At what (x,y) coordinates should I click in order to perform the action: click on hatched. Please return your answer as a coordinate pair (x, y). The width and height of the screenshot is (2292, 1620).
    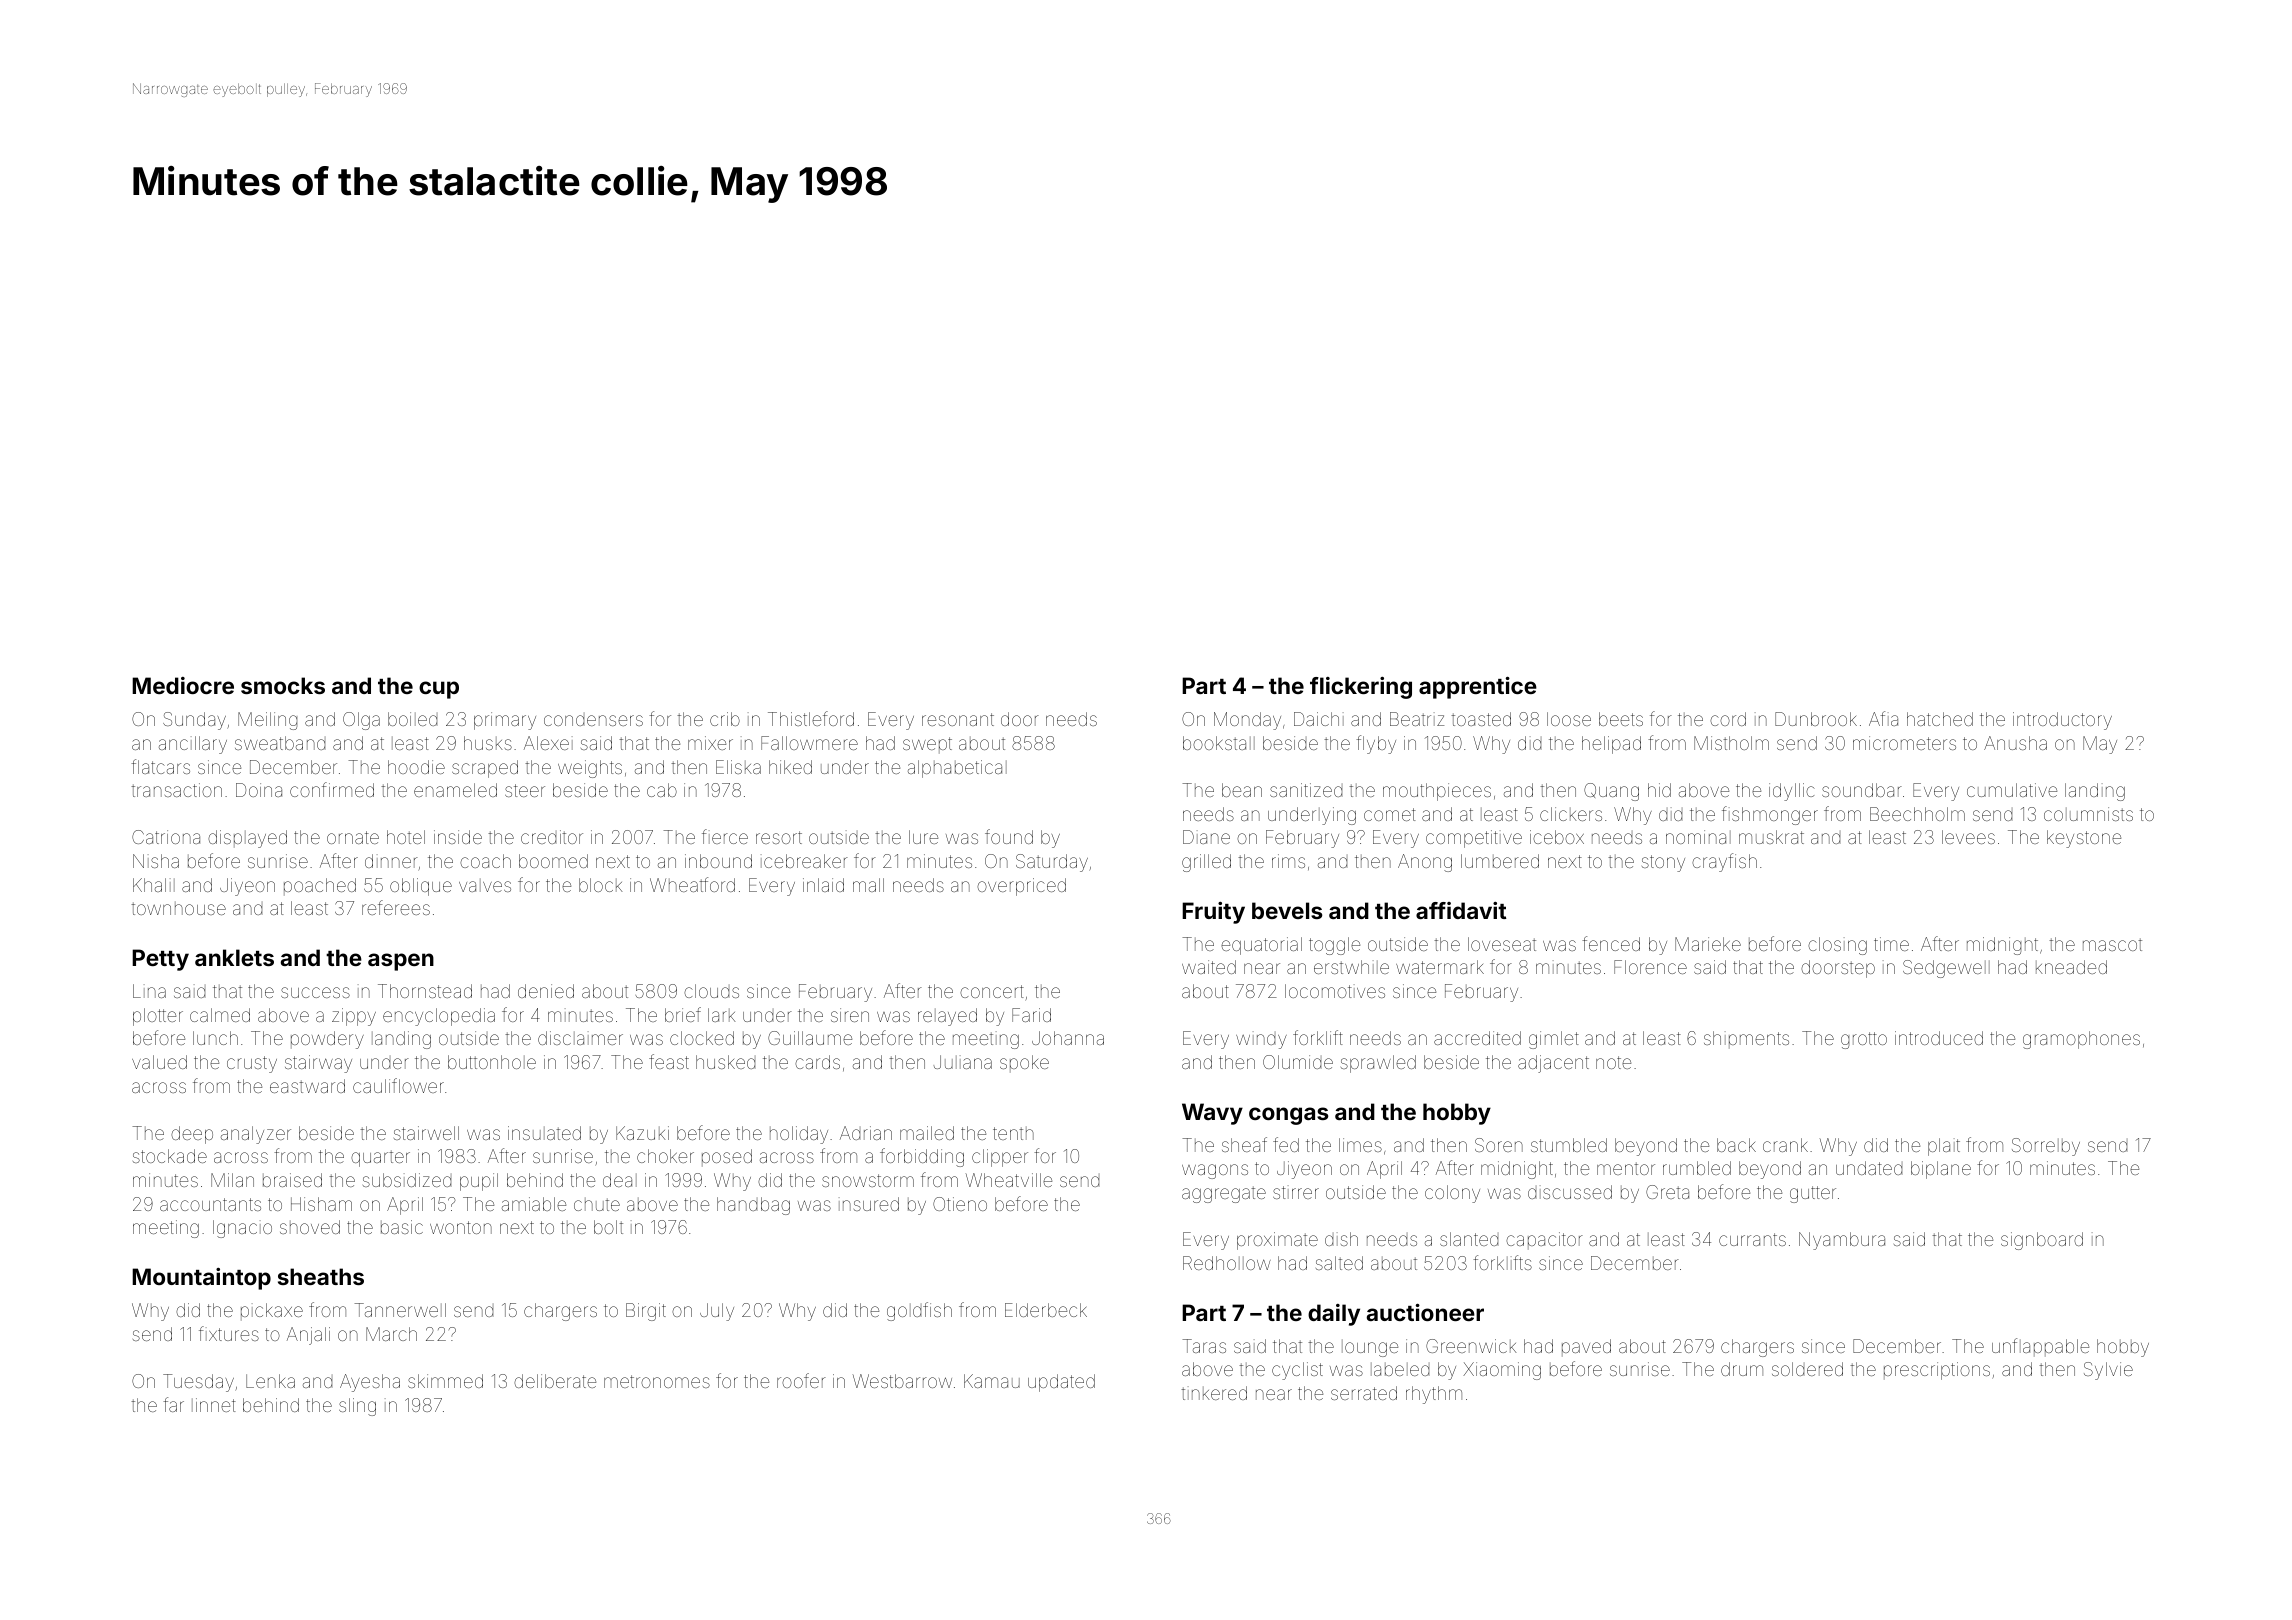
    Looking at the image, I should click on (1940, 719).
